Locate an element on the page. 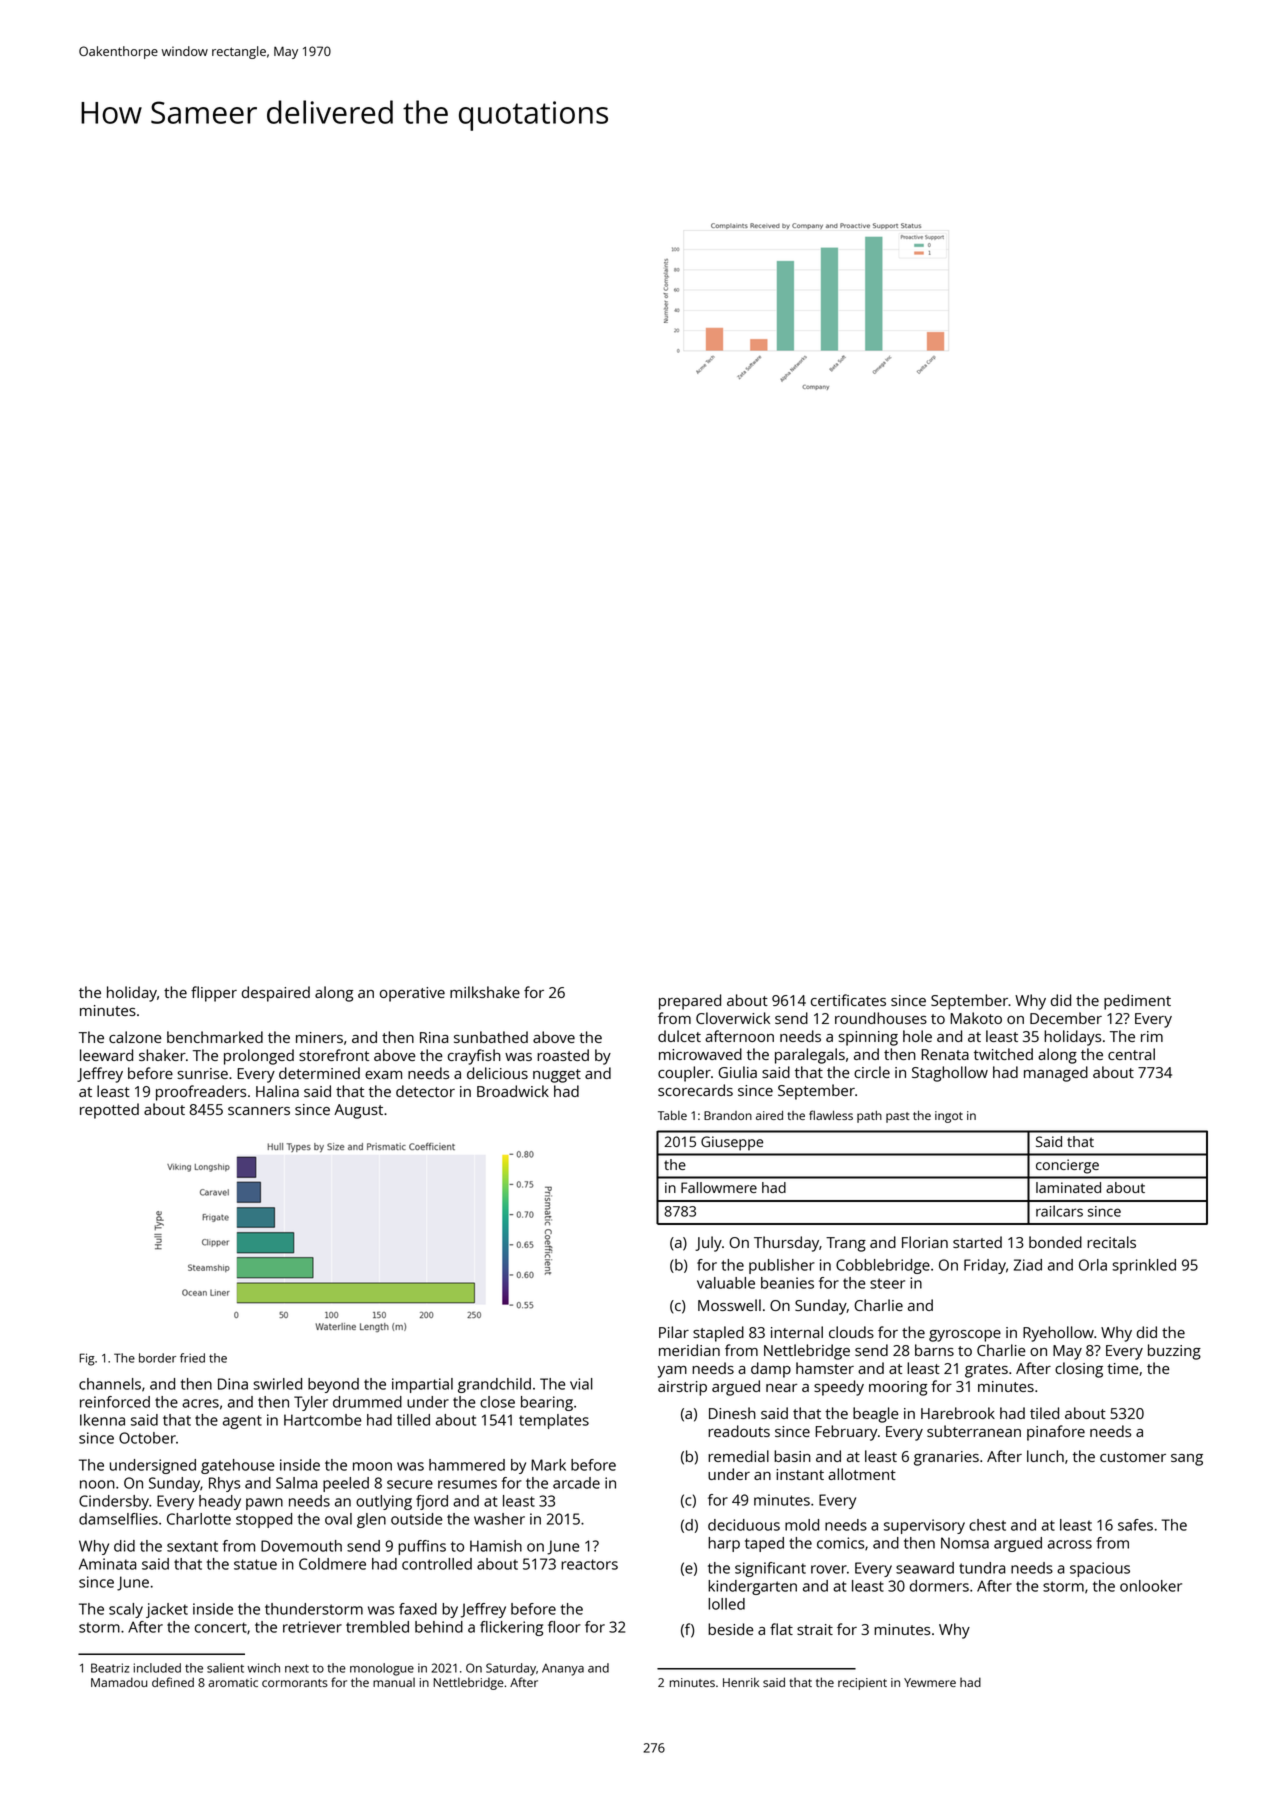  tiled is located at coordinates (1044, 1413).
